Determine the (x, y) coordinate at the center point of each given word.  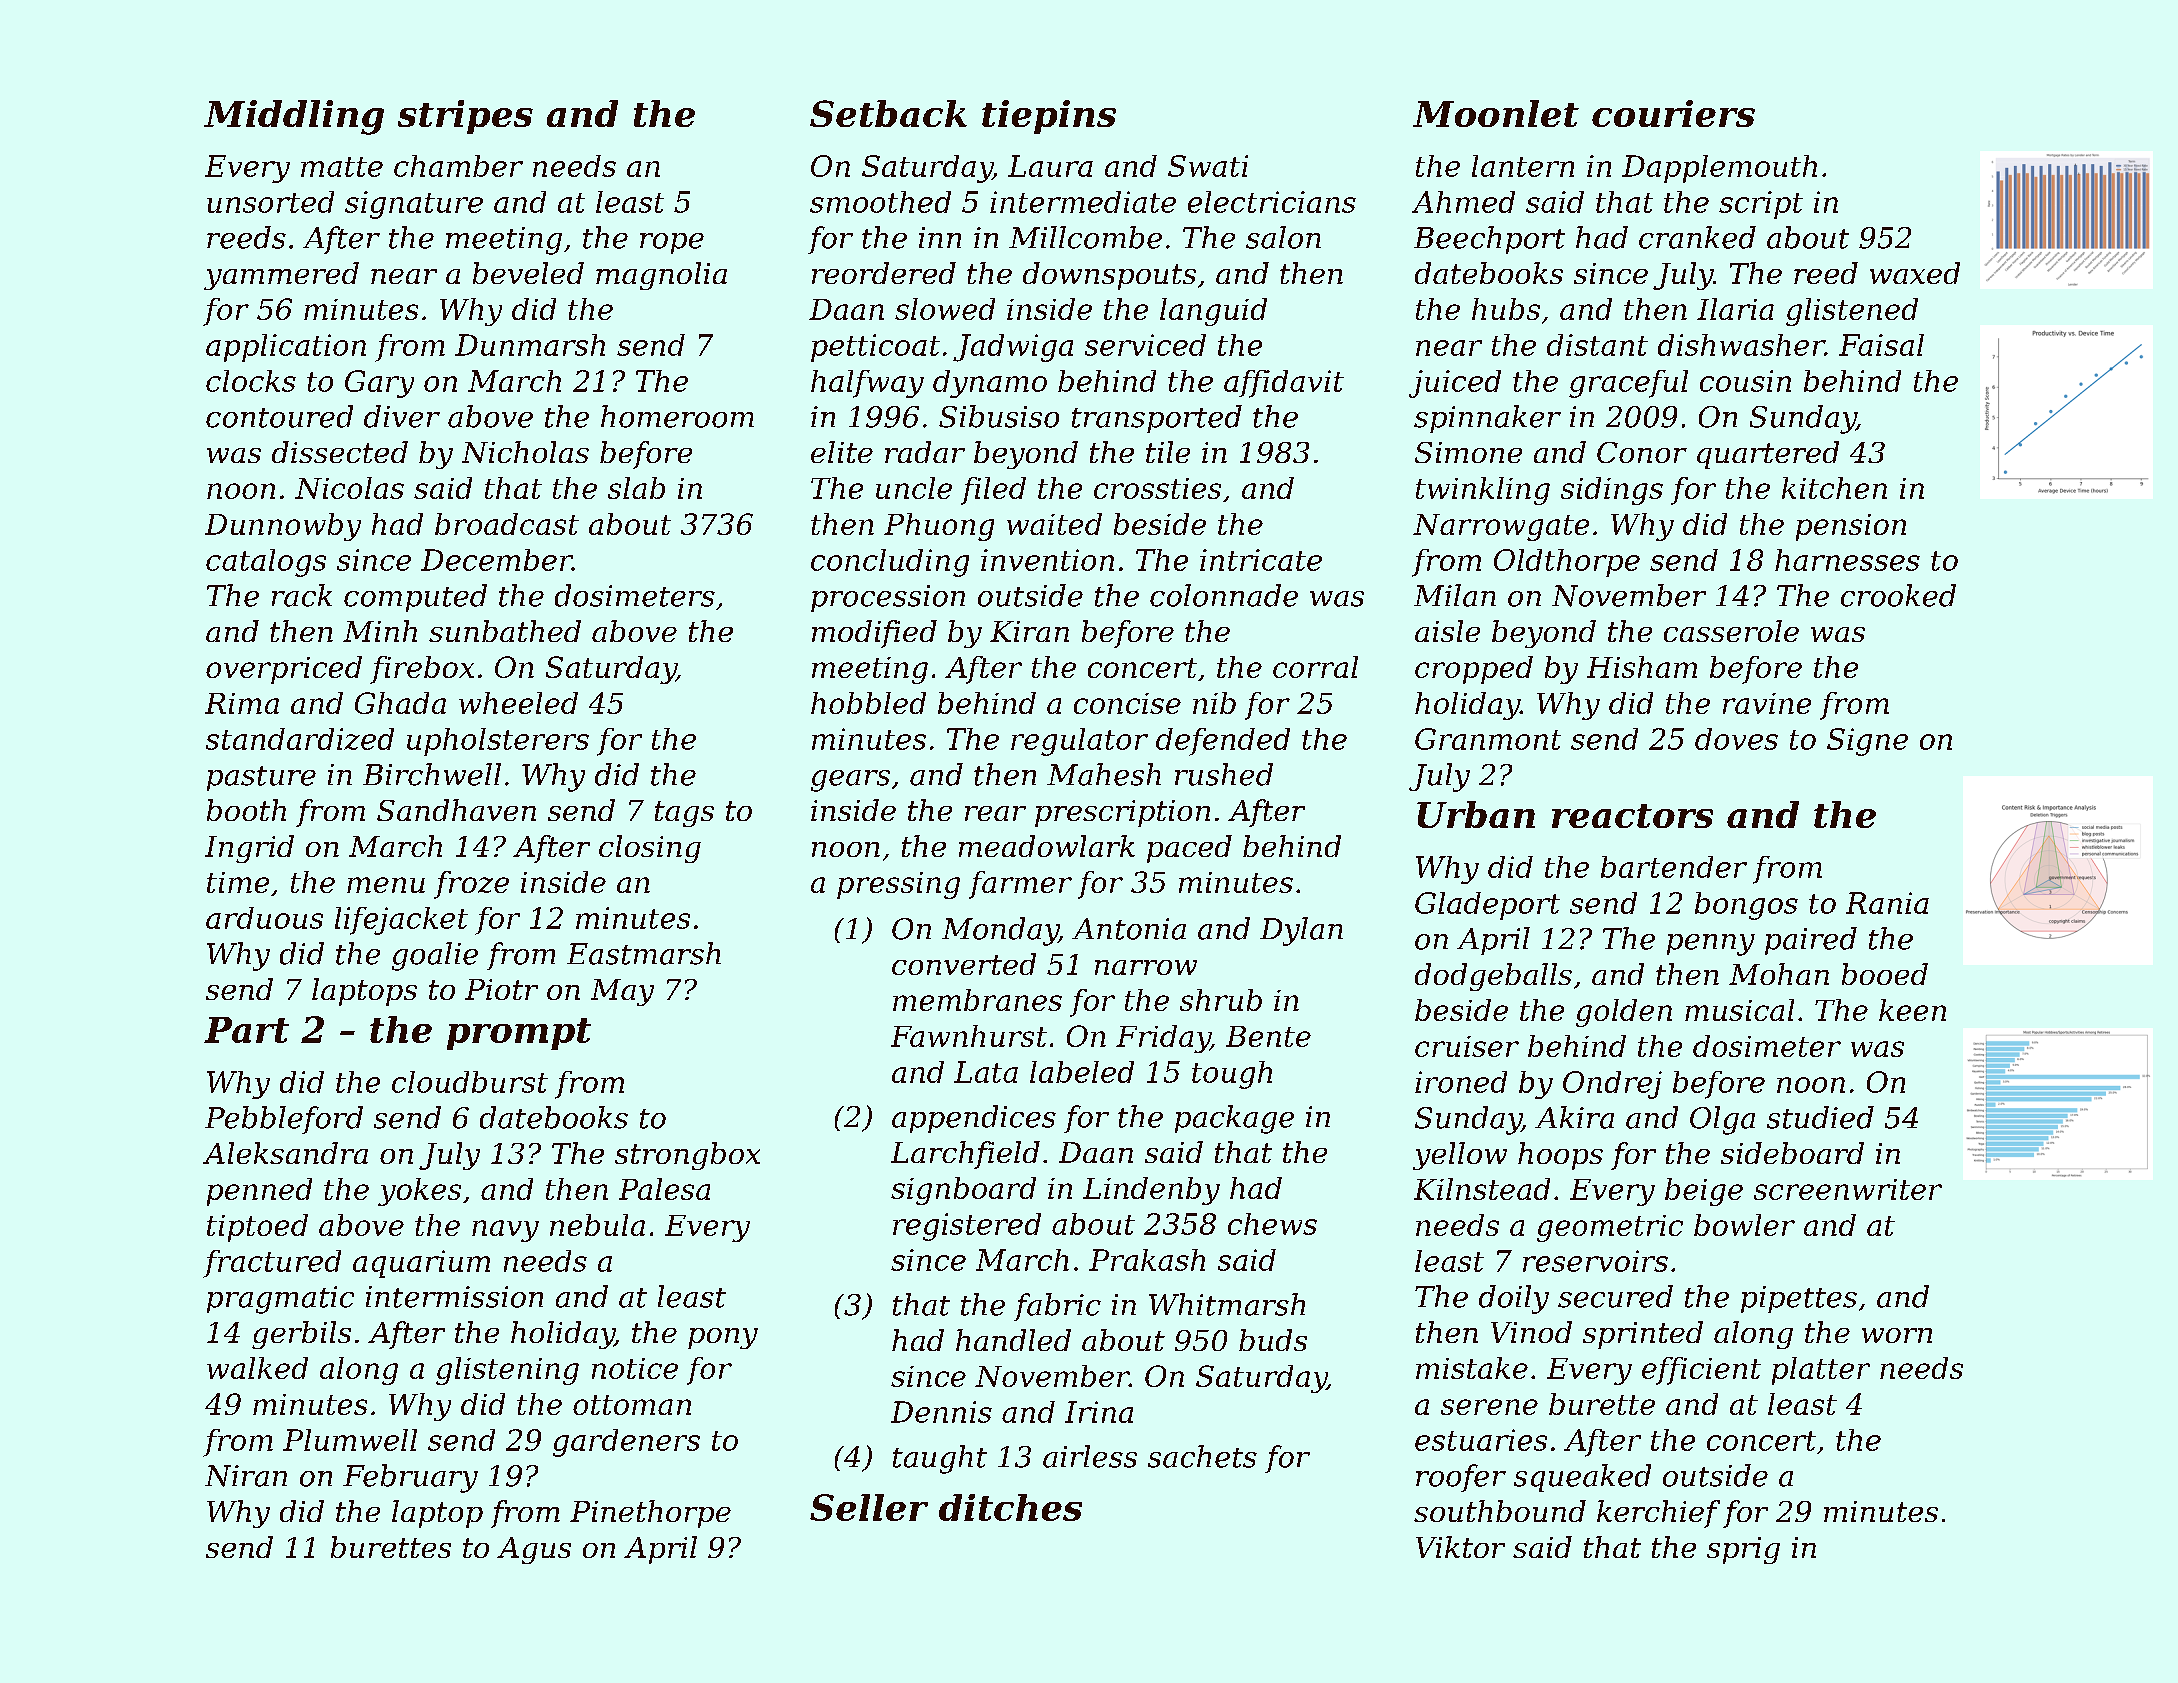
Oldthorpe (1567, 563)
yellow (1460, 1156)
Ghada (400, 703)
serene (1489, 1407)
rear (995, 813)
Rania (1887, 903)
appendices (974, 1119)
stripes (465, 117)
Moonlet (1496, 113)
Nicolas (349, 488)
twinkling (1483, 491)
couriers (1673, 113)
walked (257, 1368)
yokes (419, 1192)
